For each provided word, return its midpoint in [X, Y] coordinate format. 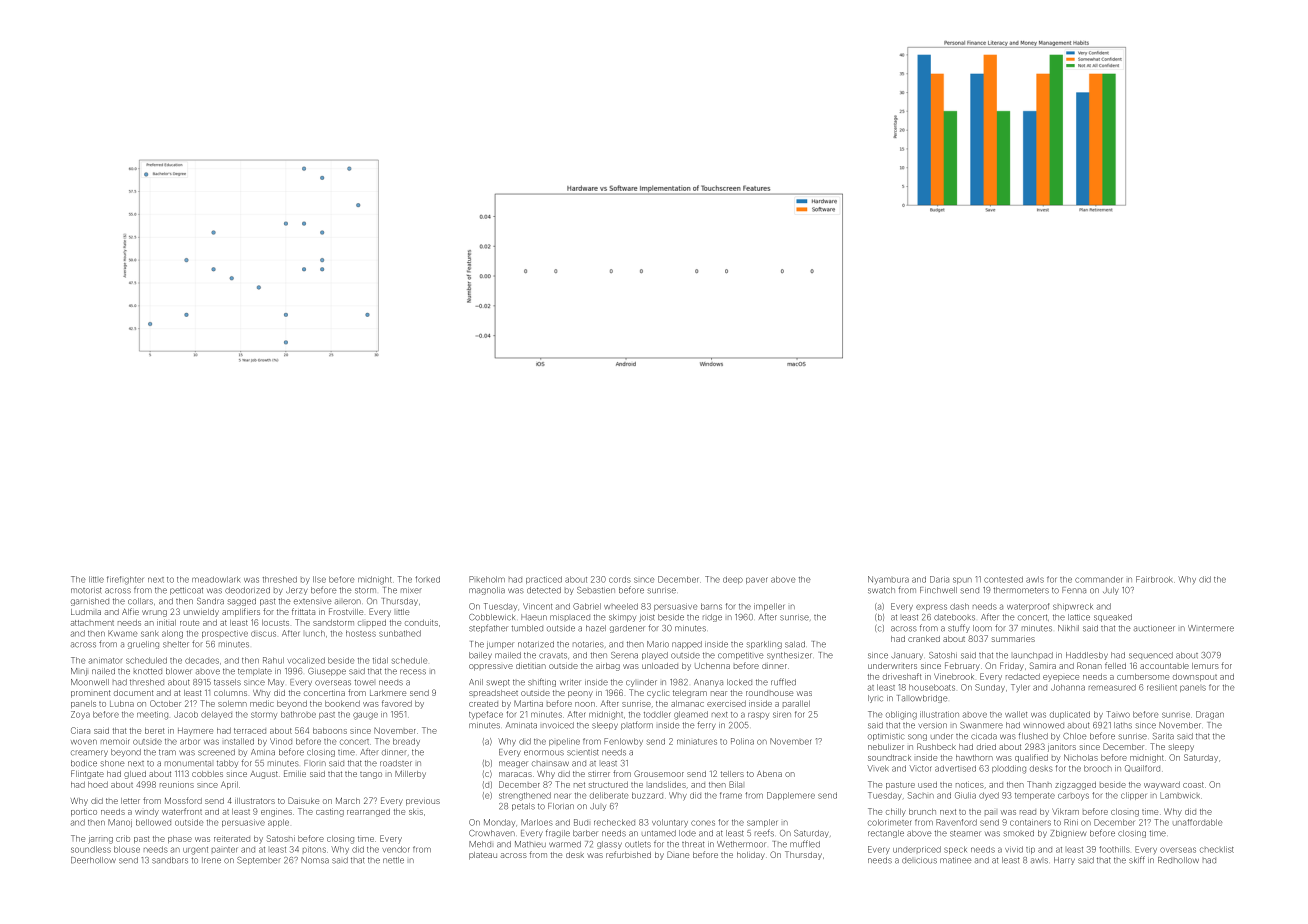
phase [180, 839]
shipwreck [1073, 607]
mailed [508, 655]
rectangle [886, 834]
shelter [176, 644]
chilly [896, 812]
